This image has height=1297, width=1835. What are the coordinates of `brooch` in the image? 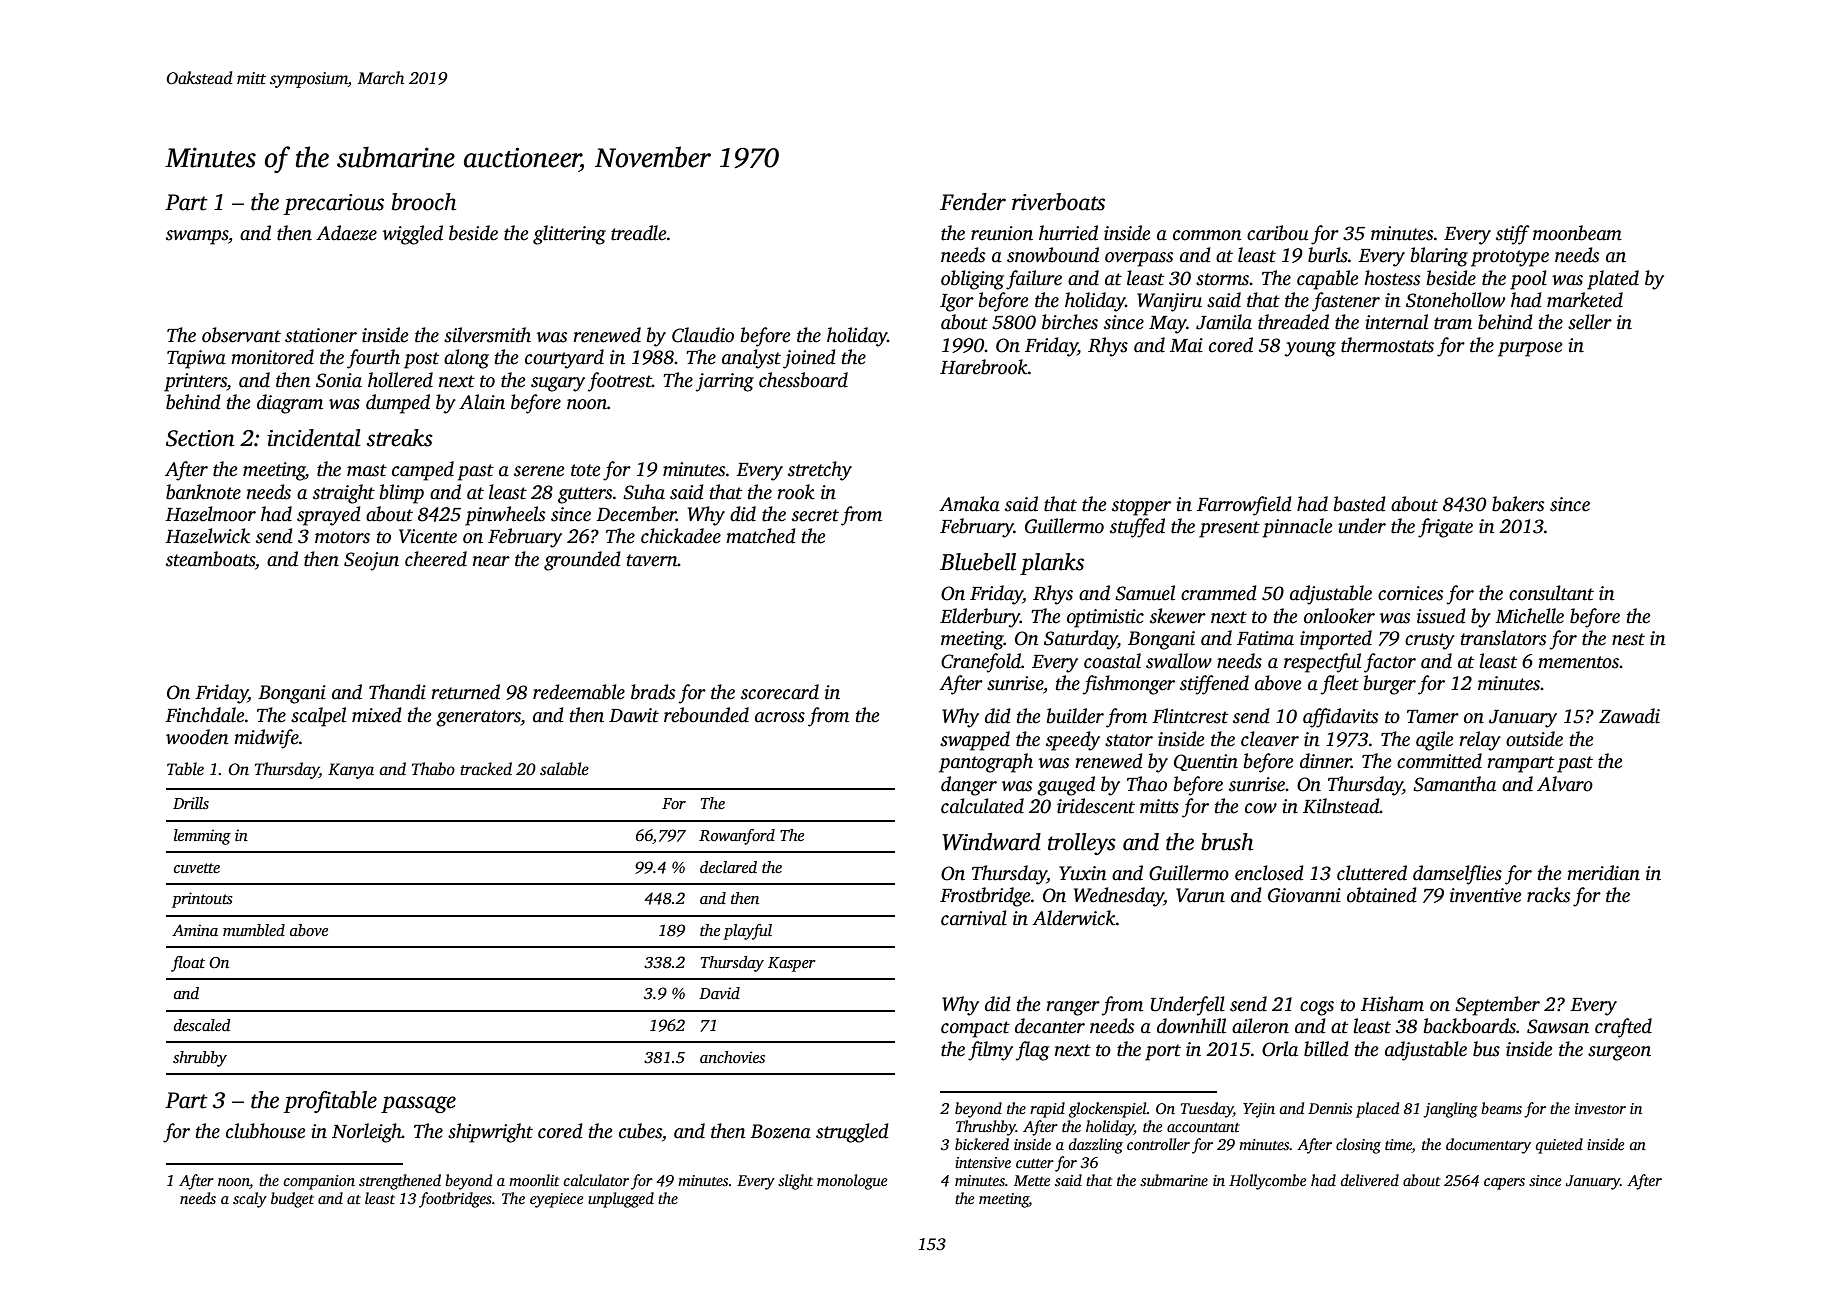 It's located at (424, 202).
